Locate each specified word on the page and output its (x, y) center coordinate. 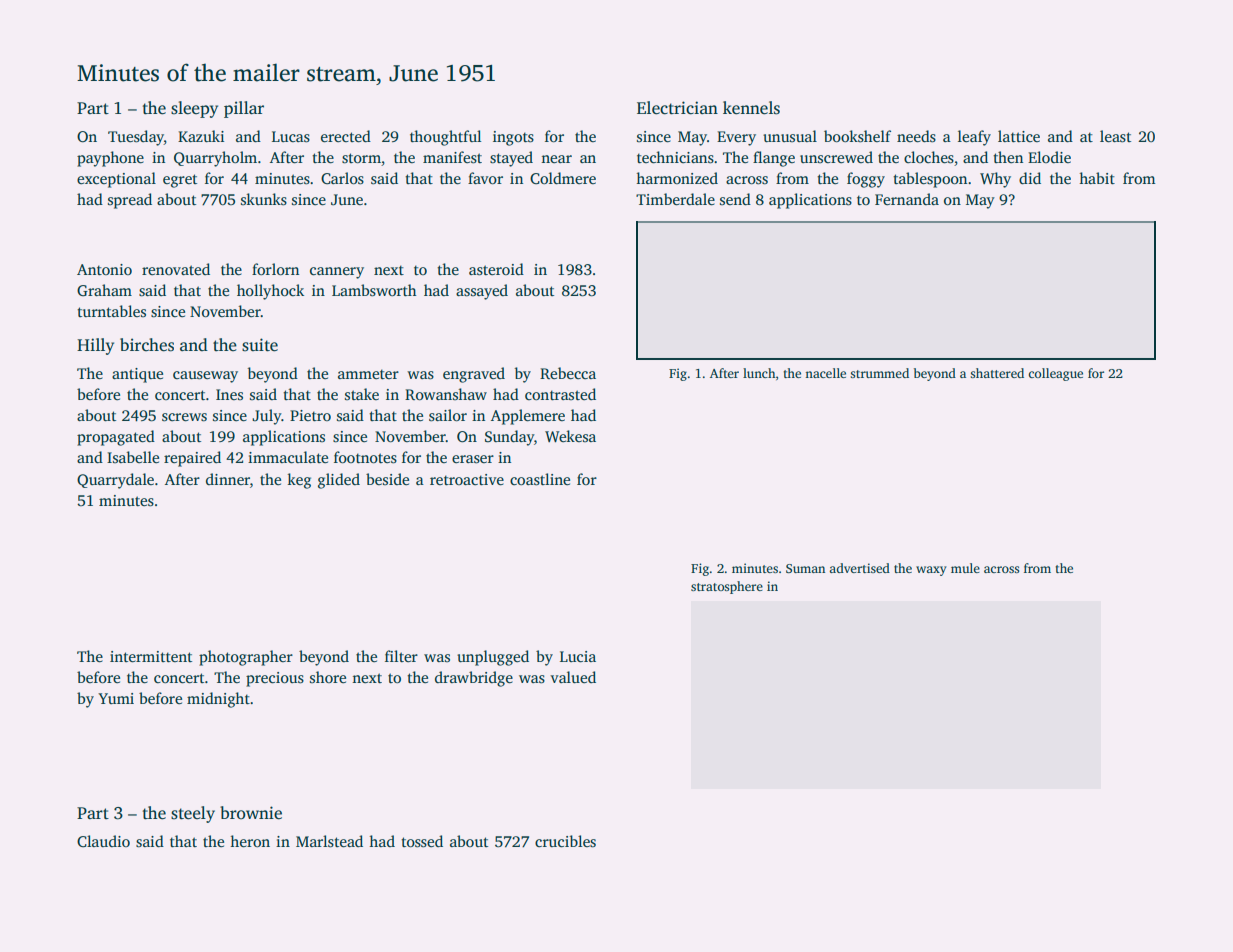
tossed (422, 841)
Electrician (677, 108)
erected (346, 136)
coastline (540, 479)
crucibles (565, 841)
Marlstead (329, 841)
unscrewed (836, 157)
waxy (931, 571)
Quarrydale (115, 481)
